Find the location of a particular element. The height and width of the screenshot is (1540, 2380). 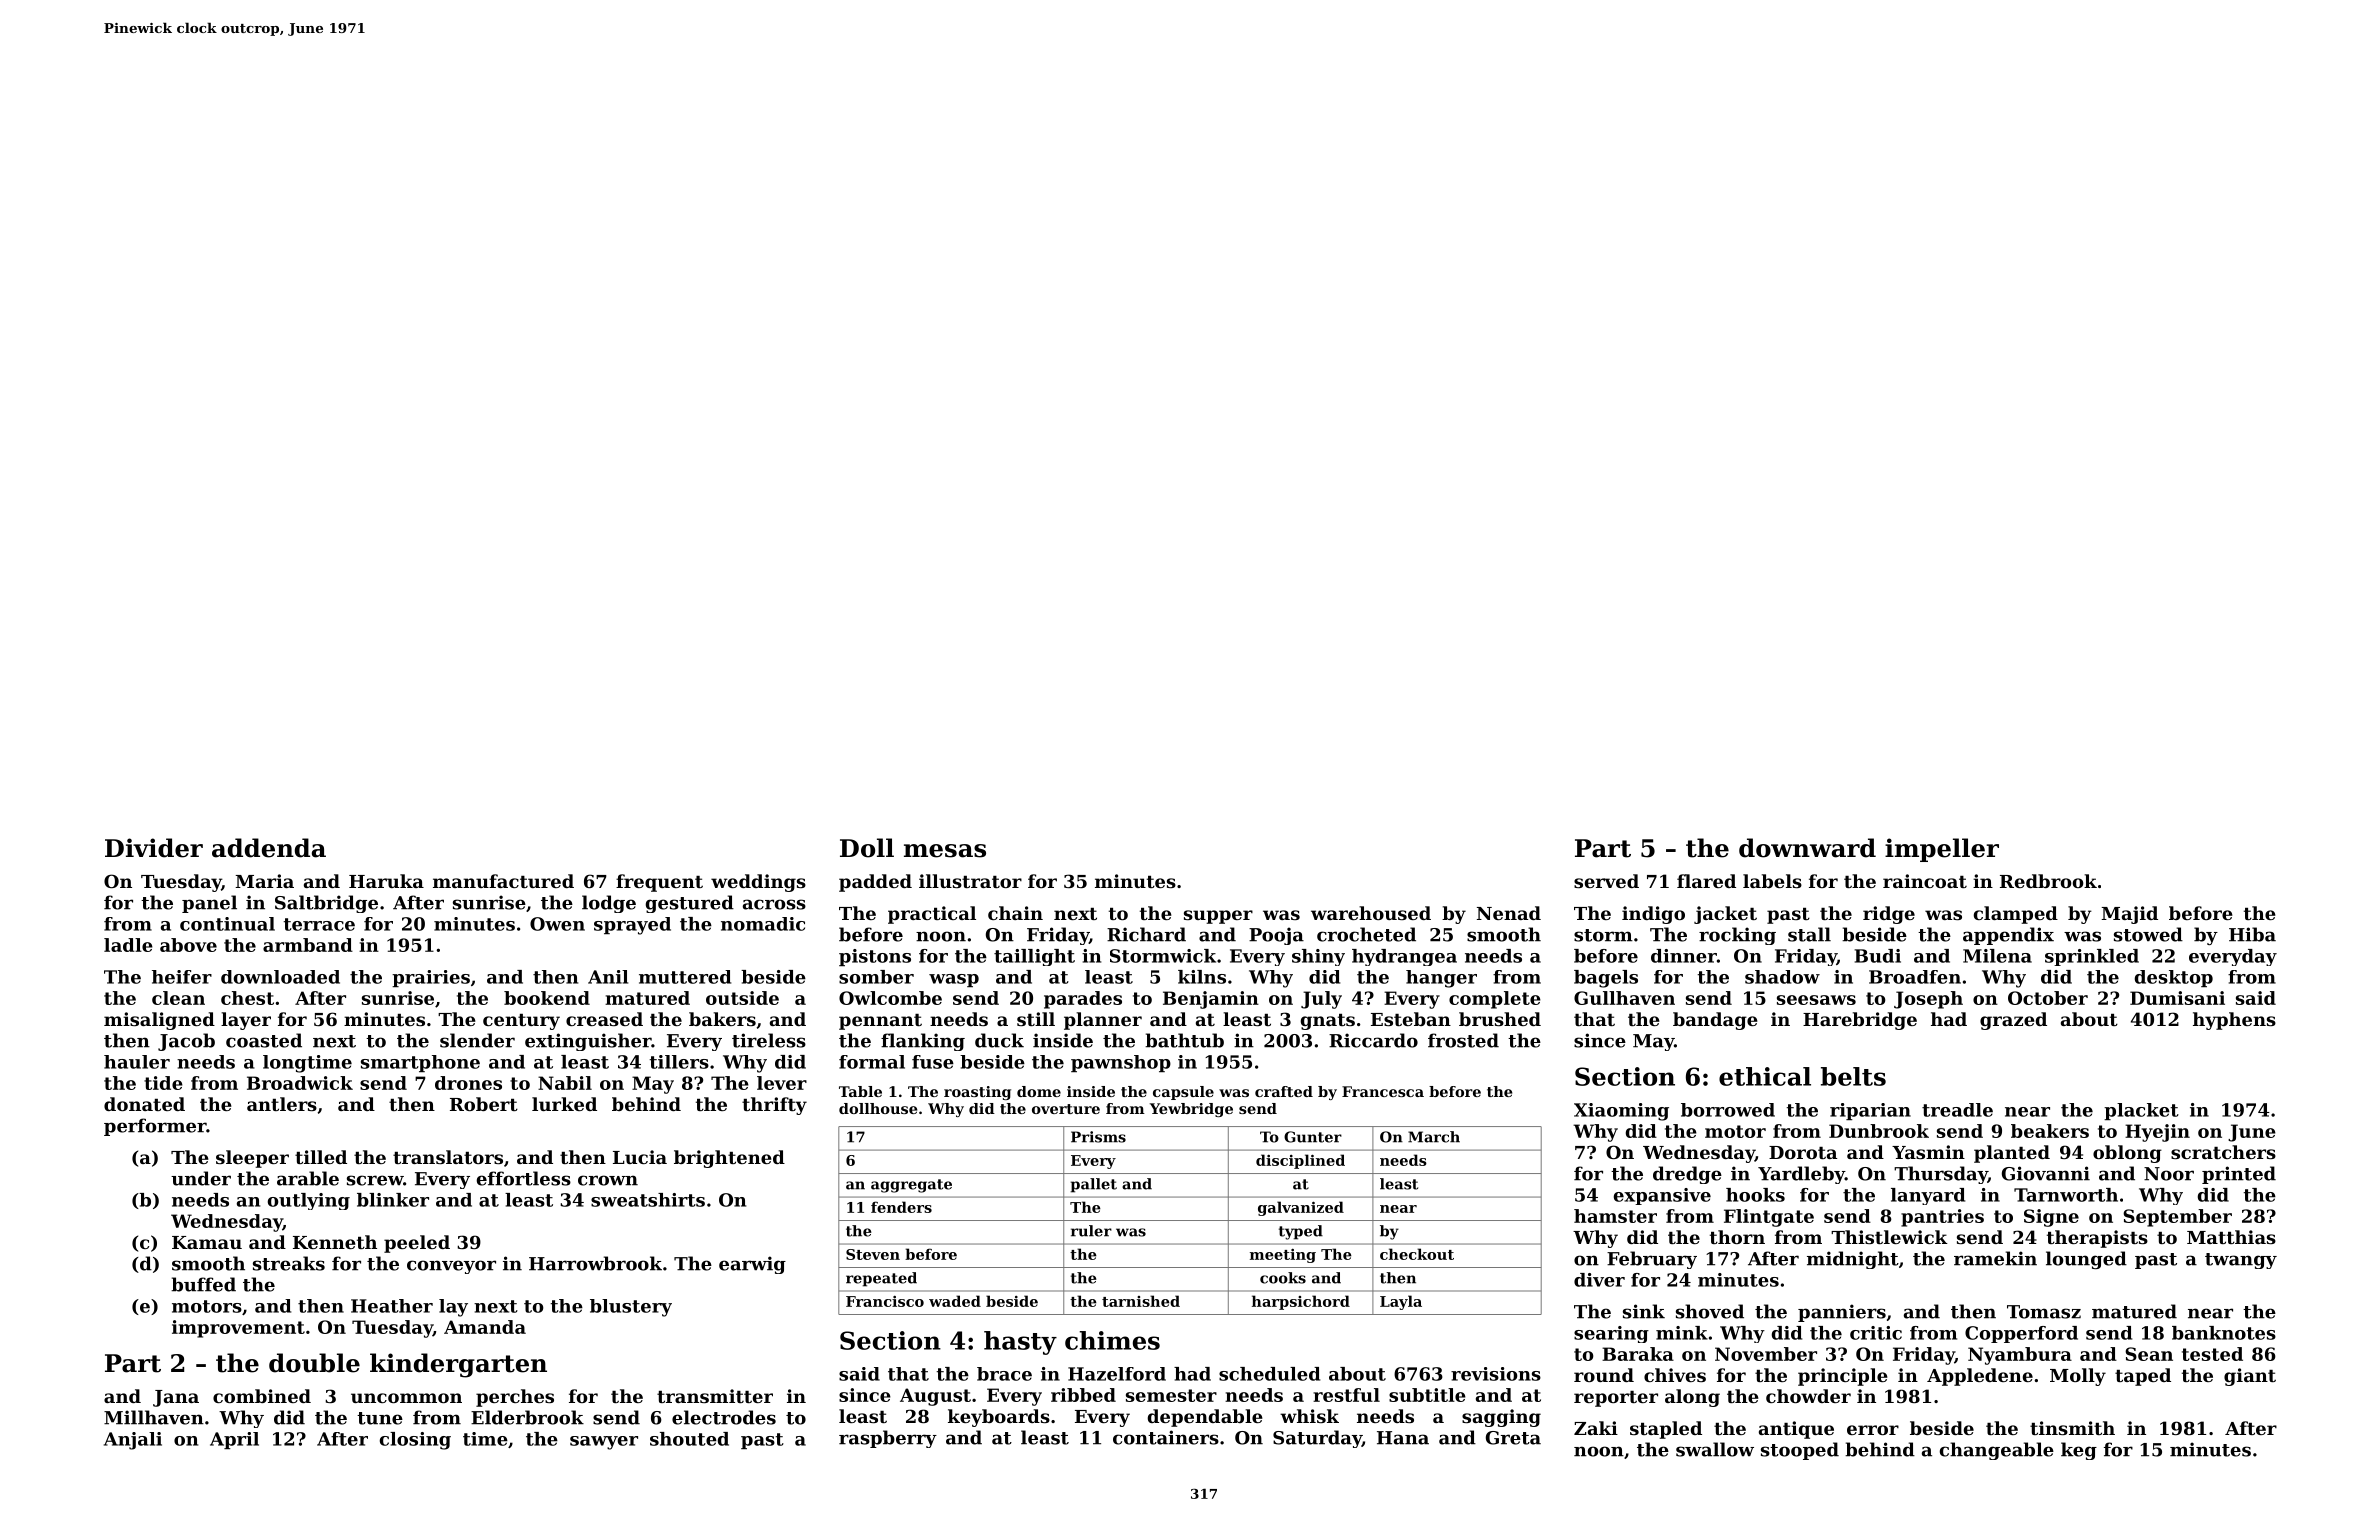

chimes is located at coordinates (1112, 1340).
